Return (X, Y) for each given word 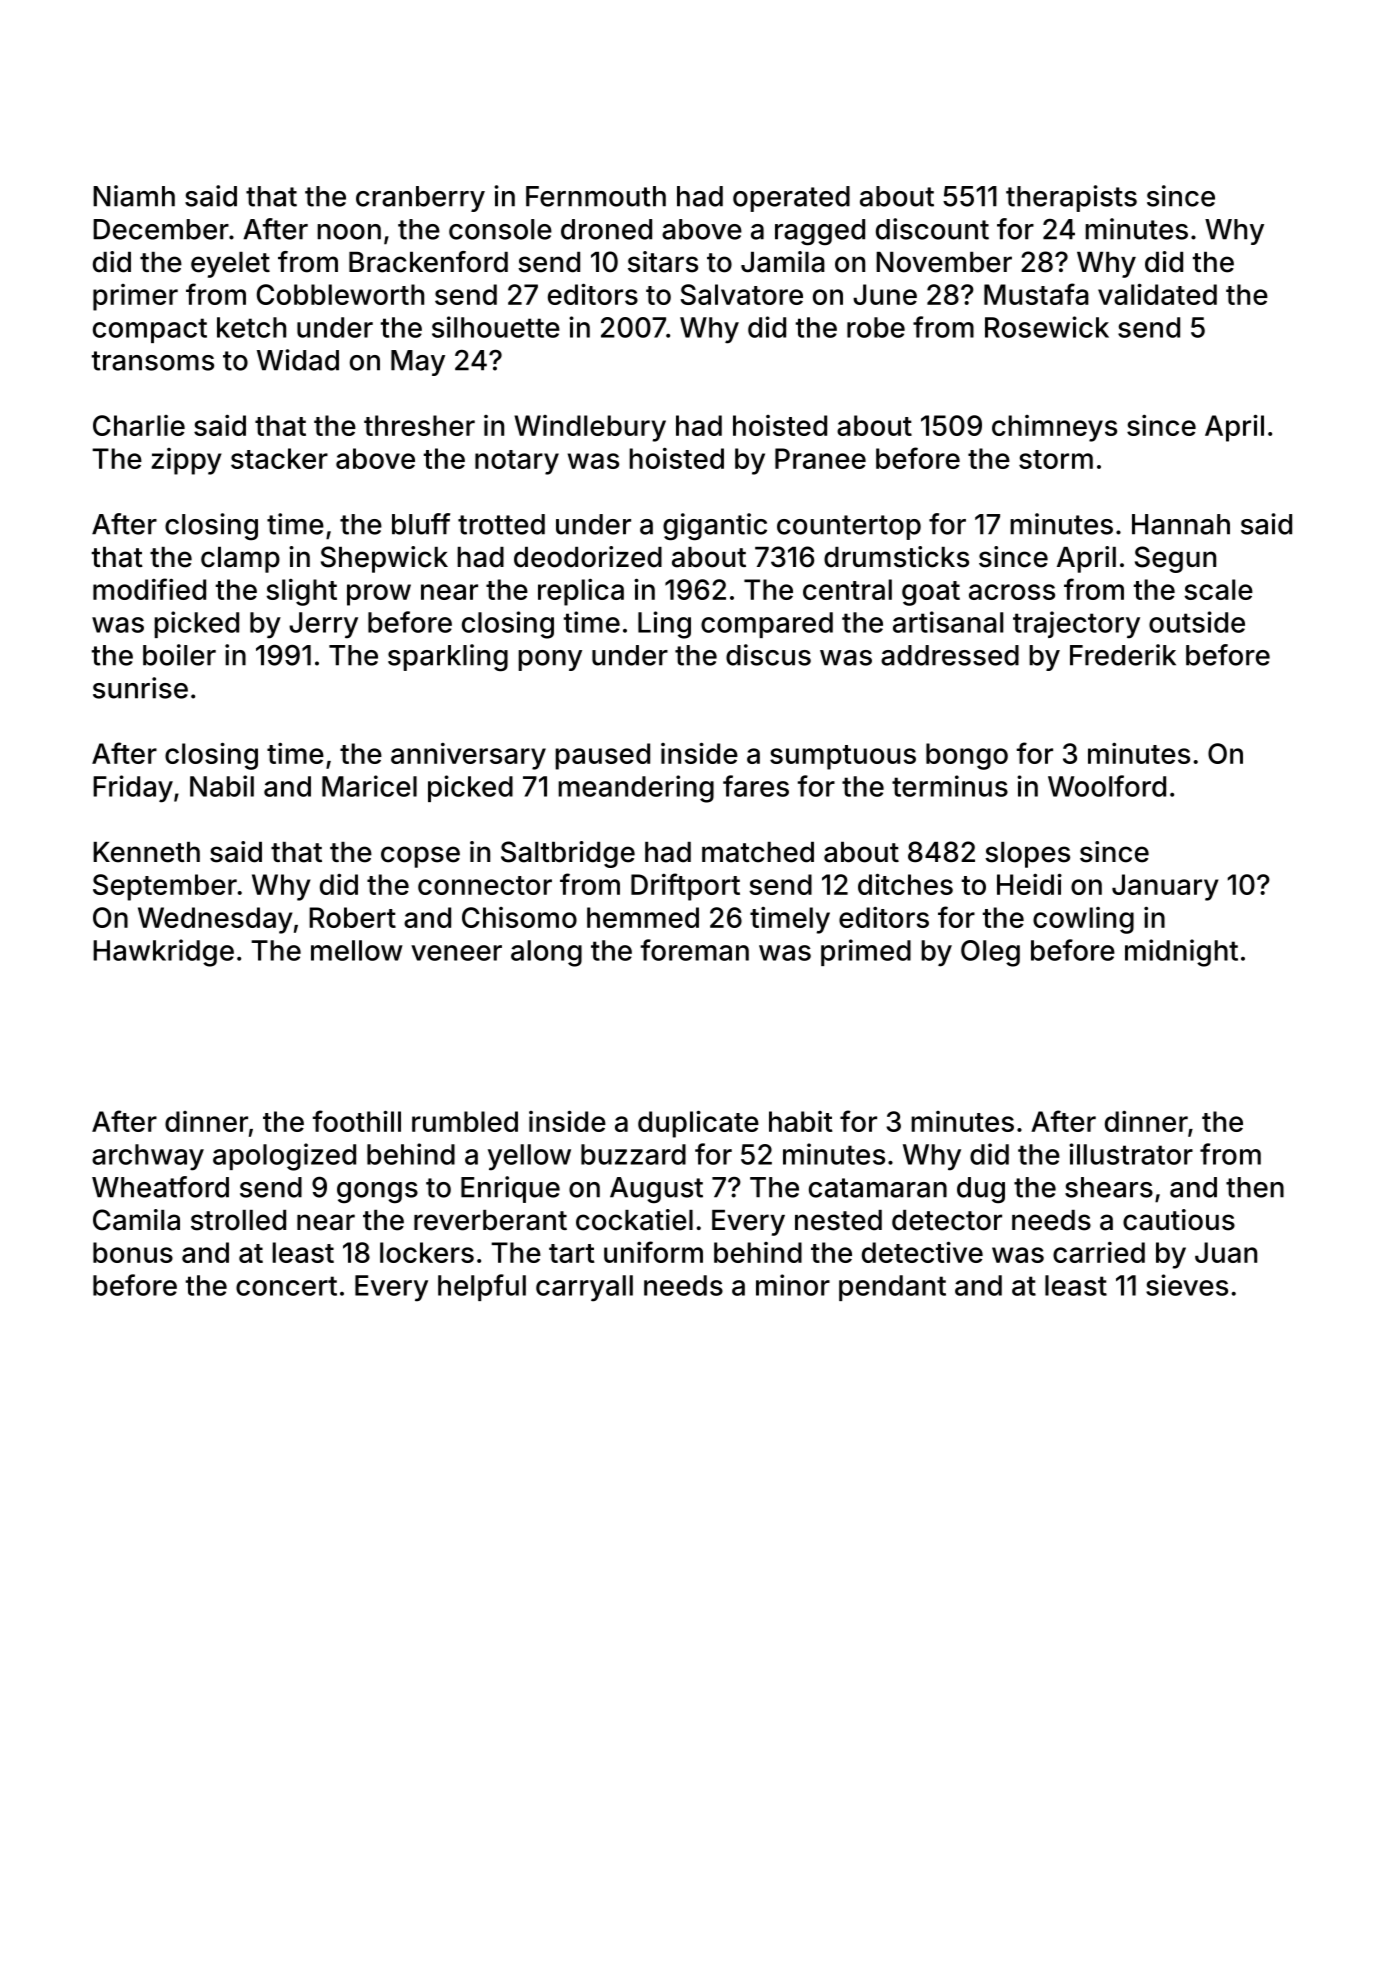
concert (286, 1286)
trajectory (1076, 625)
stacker (279, 458)
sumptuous (843, 757)
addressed (950, 655)
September (165, 887)
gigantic (715, 526)
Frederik (1123, 655)
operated (791, 199)
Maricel (369, 786)
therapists (1071, 198)
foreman (695, 950)
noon (349, 232)
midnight (1181, 953)
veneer (456, 953)
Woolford (1107, 786)
